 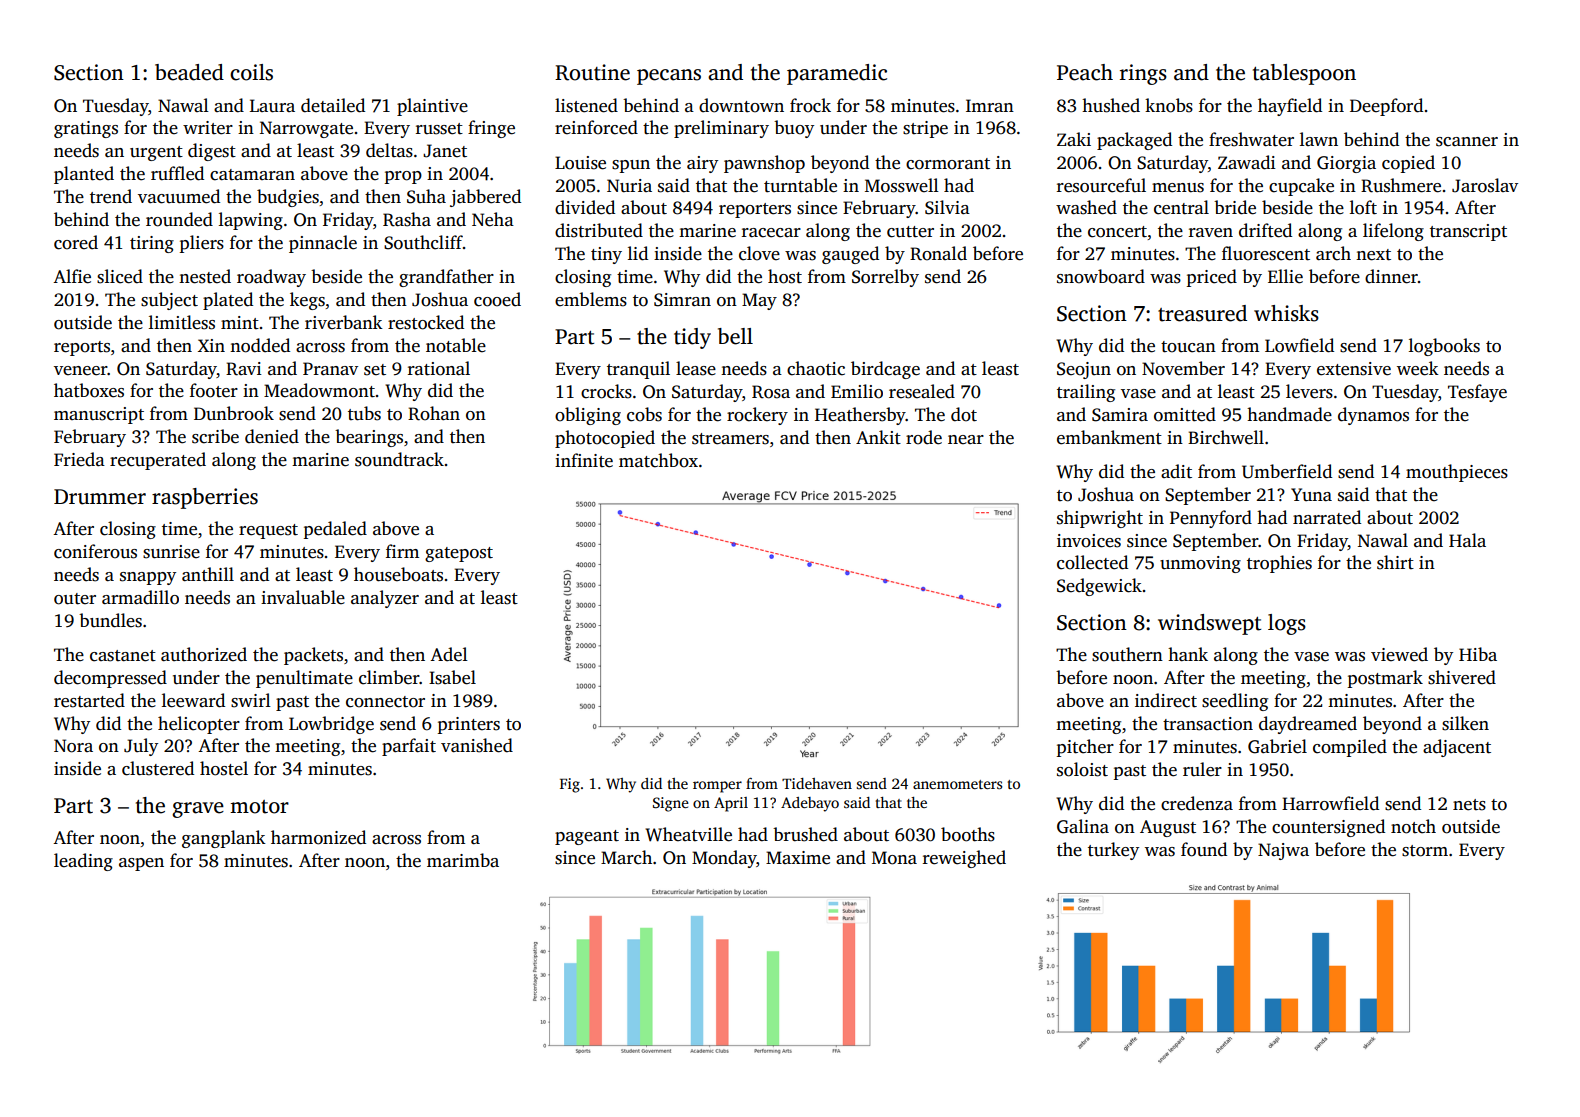 What do you see at coordinates (463, 860) in the document?
I see `marimba` at bounding box center [463, 860].
